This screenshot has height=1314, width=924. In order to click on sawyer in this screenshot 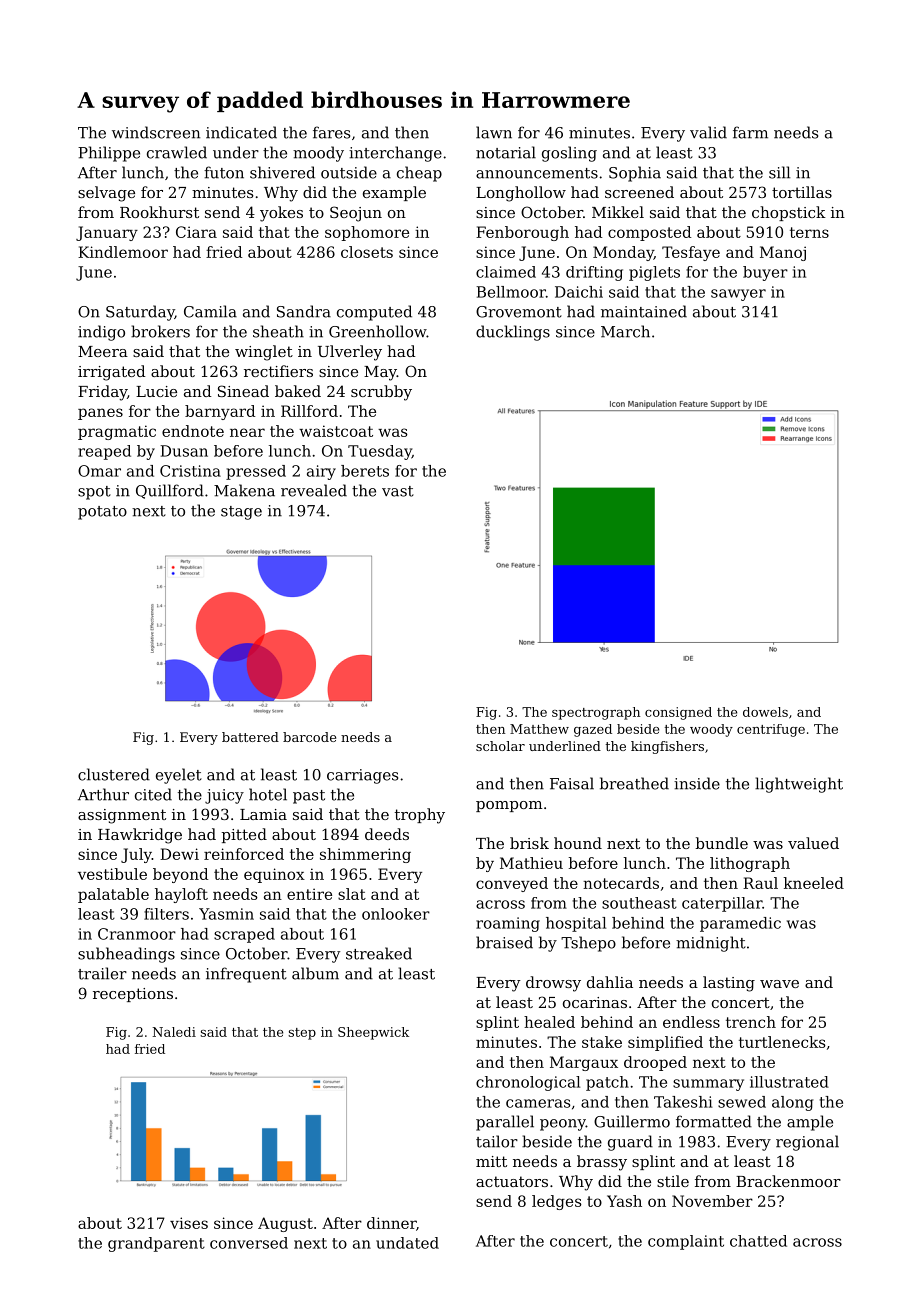, I will do `click(738, 295)`.
